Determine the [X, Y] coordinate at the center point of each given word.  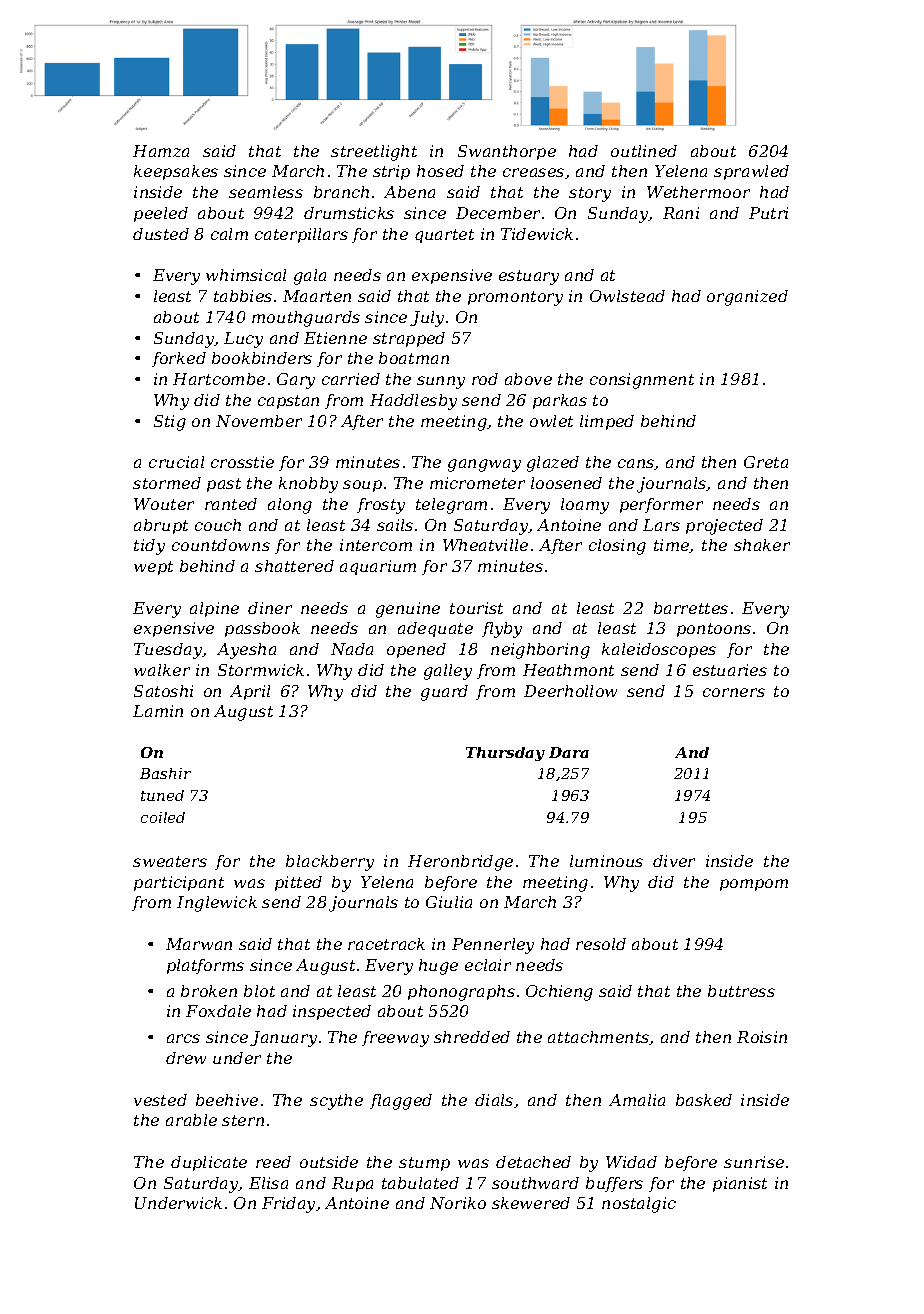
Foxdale [218, 1011]
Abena [409, 192]
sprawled [751, 172]
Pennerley [493, 946]
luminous [606, 861]
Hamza [161, 151]
